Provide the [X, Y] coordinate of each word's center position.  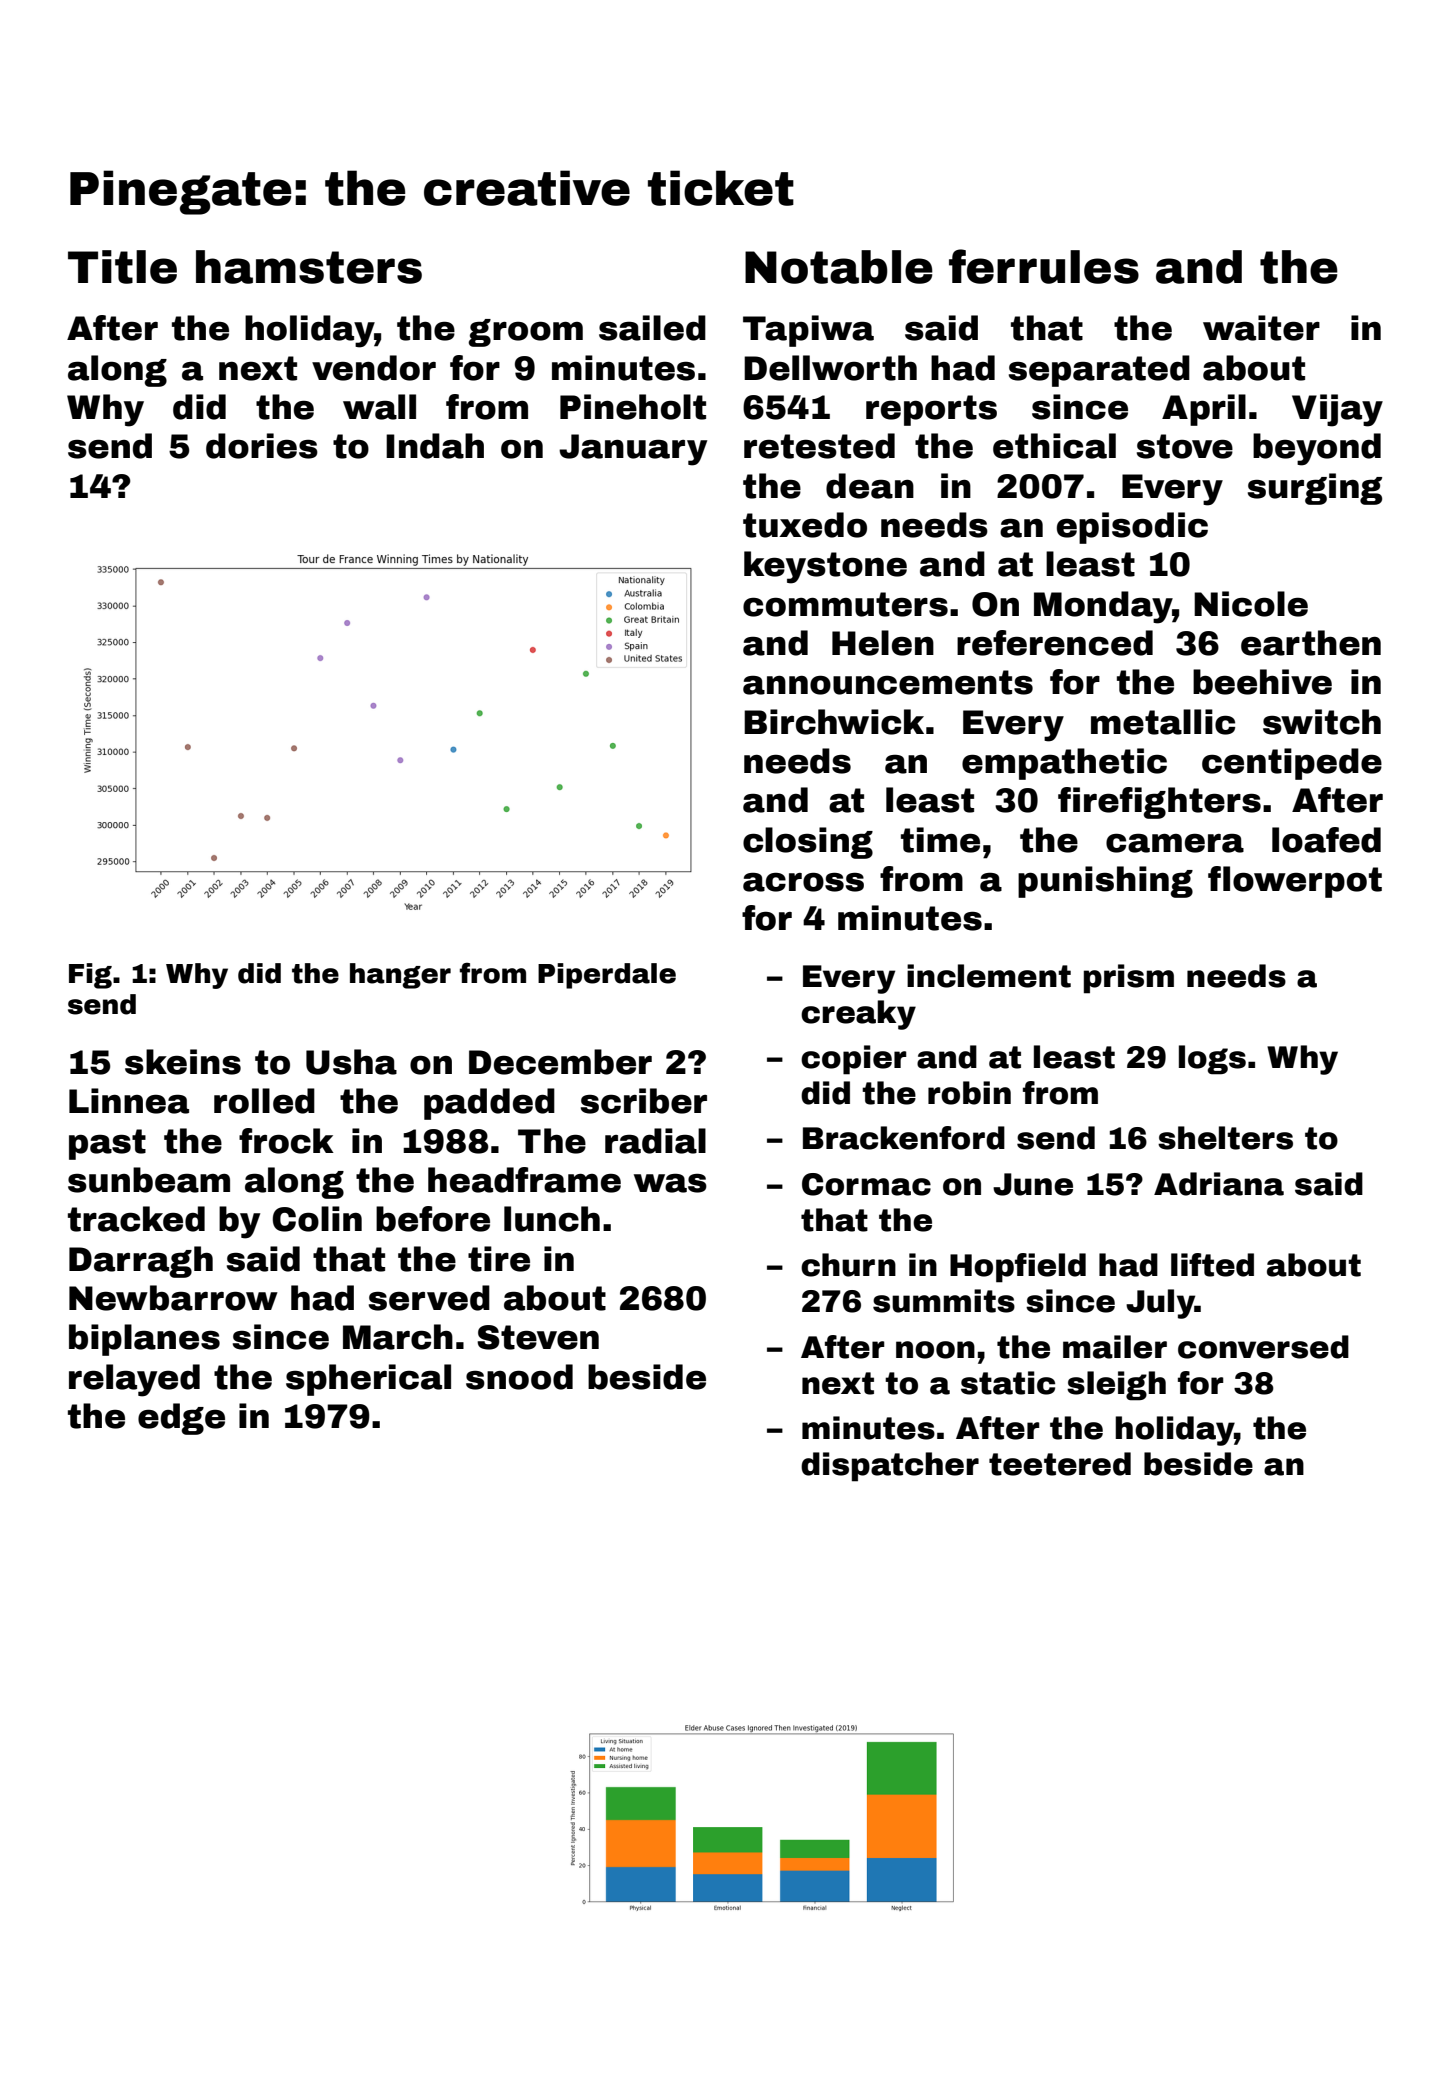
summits [944, 1301]
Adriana [1219, 1184]
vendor [374, 368]
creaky [858, 1015]
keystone [825, 567]
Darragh [141, 1262]
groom [525, 333]
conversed [1263, 1347]
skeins [183, 1062]
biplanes [144, 1340]
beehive [1262, 682]
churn [848, 1265]
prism [1129, 979]
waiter [1261, 328]
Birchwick [834, 722]
